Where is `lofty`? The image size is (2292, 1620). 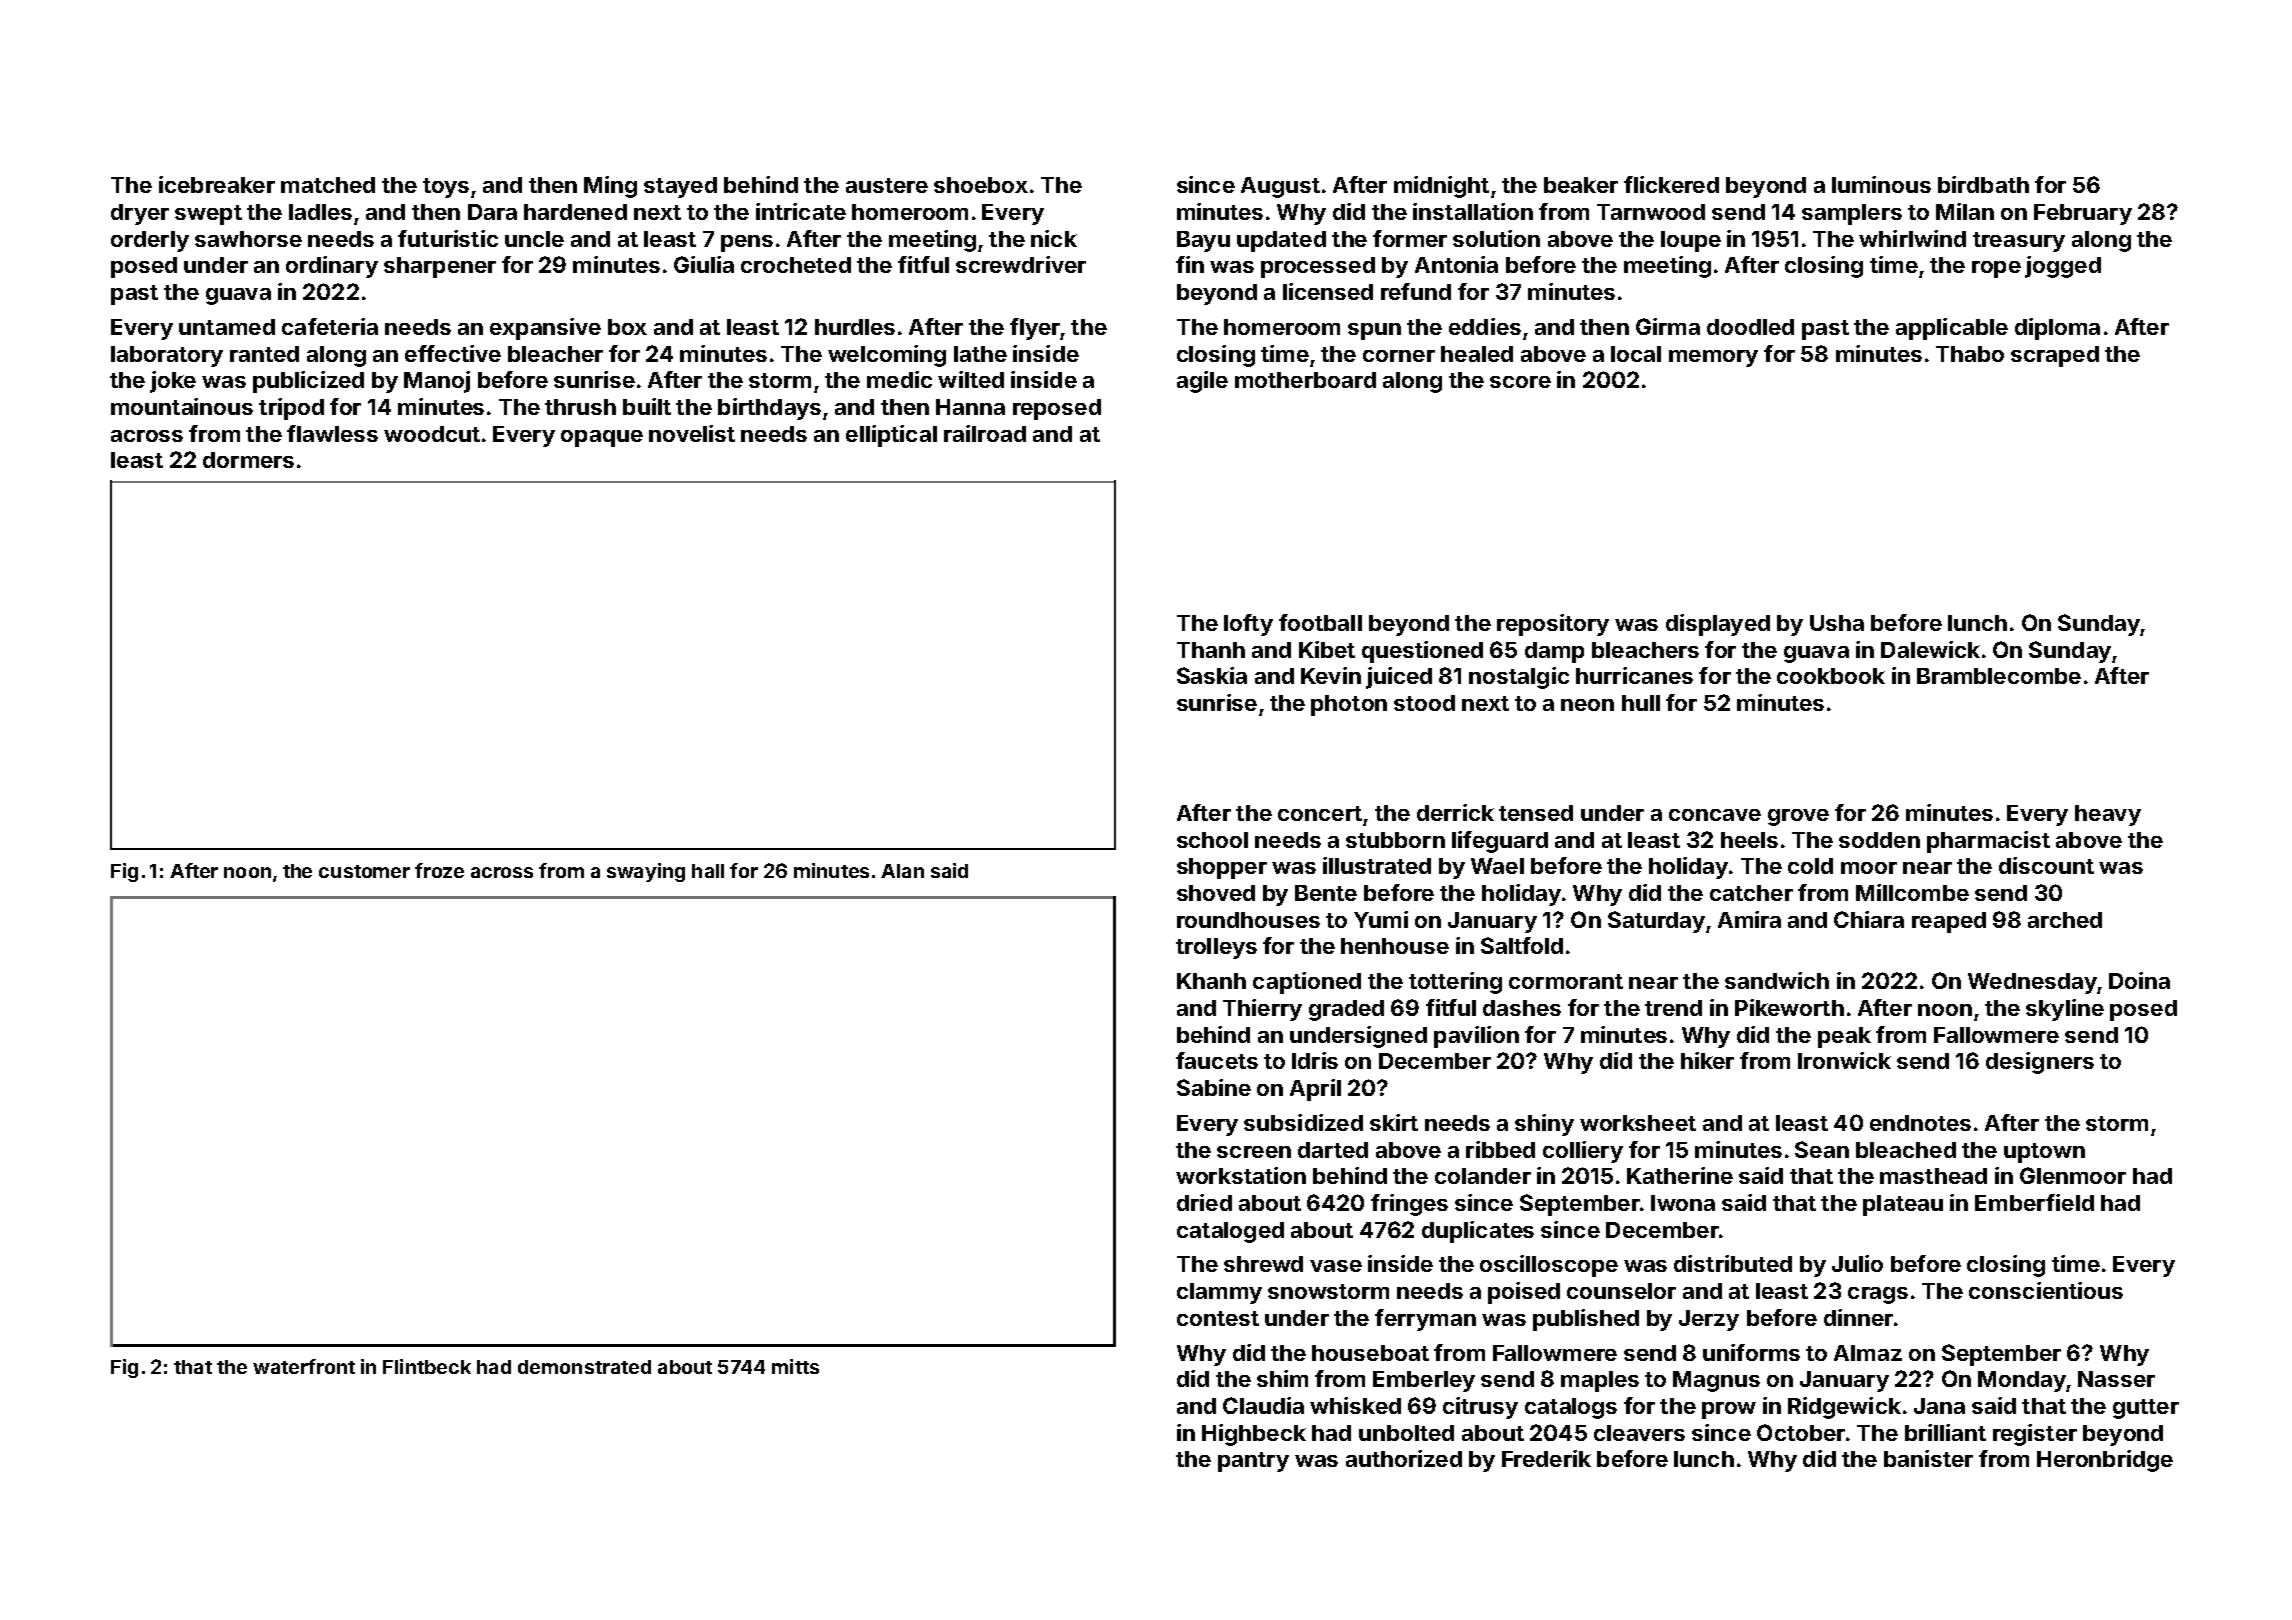
lofty is located at coordinates (1248, 625).
